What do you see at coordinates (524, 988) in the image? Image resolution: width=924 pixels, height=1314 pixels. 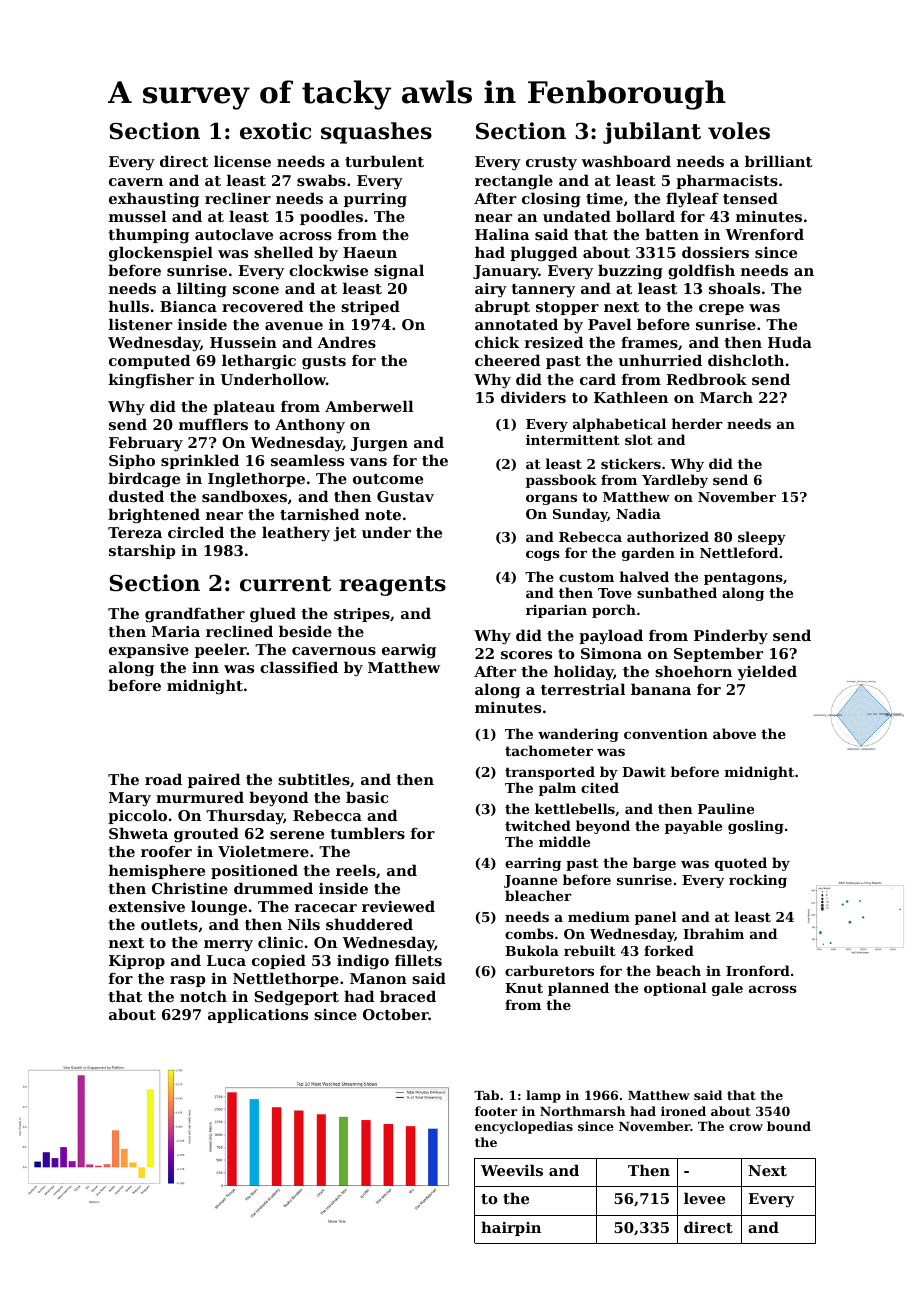 I see `Knut` at bounding box center [524, 988].
